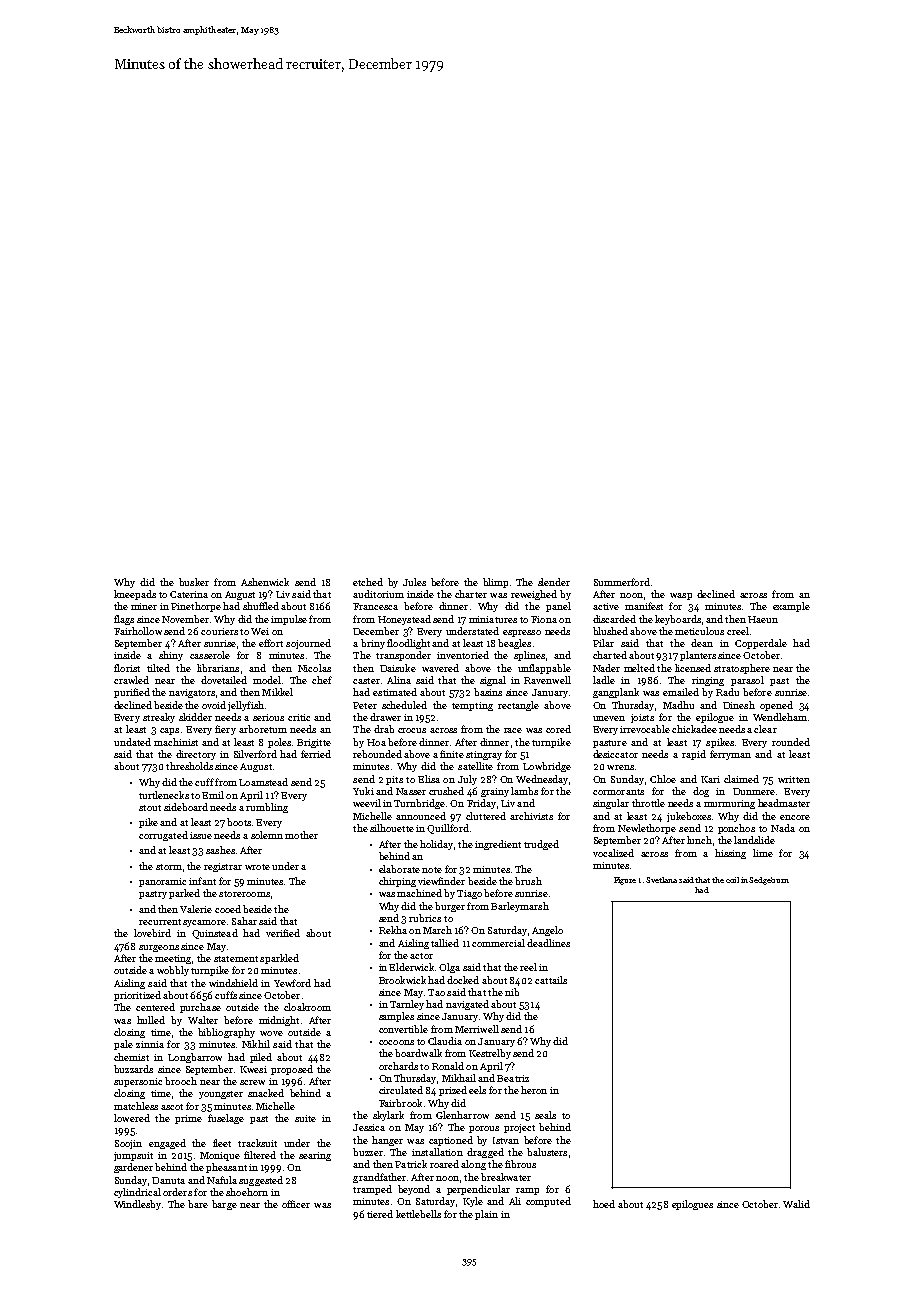 Image resolution: width=924 pixels, height=1308 pixels. I want to click on opened, so click(776, 706).
